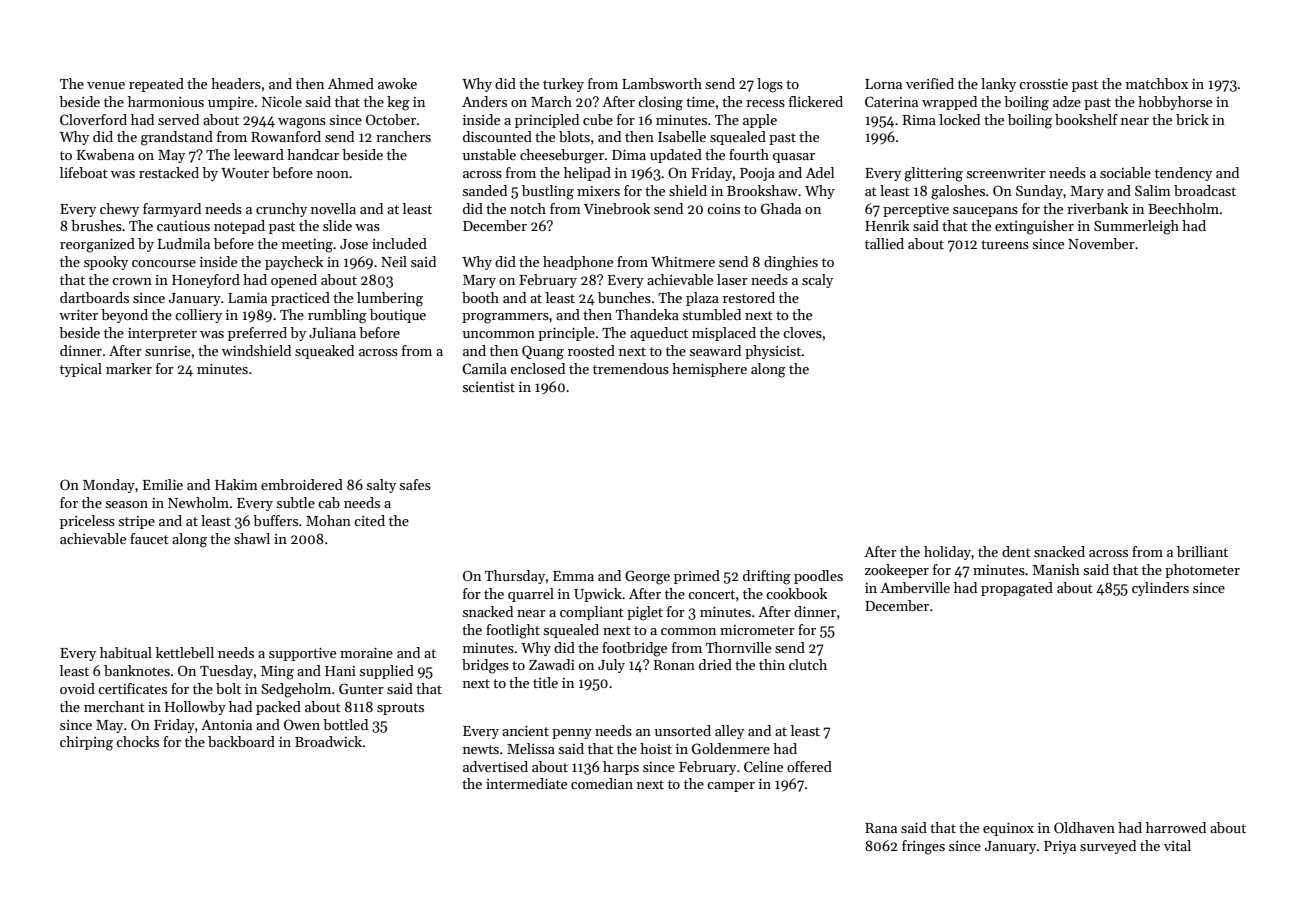 This page has width=1308, height=924. I want to click on brilliant, so click(1202, 551).
